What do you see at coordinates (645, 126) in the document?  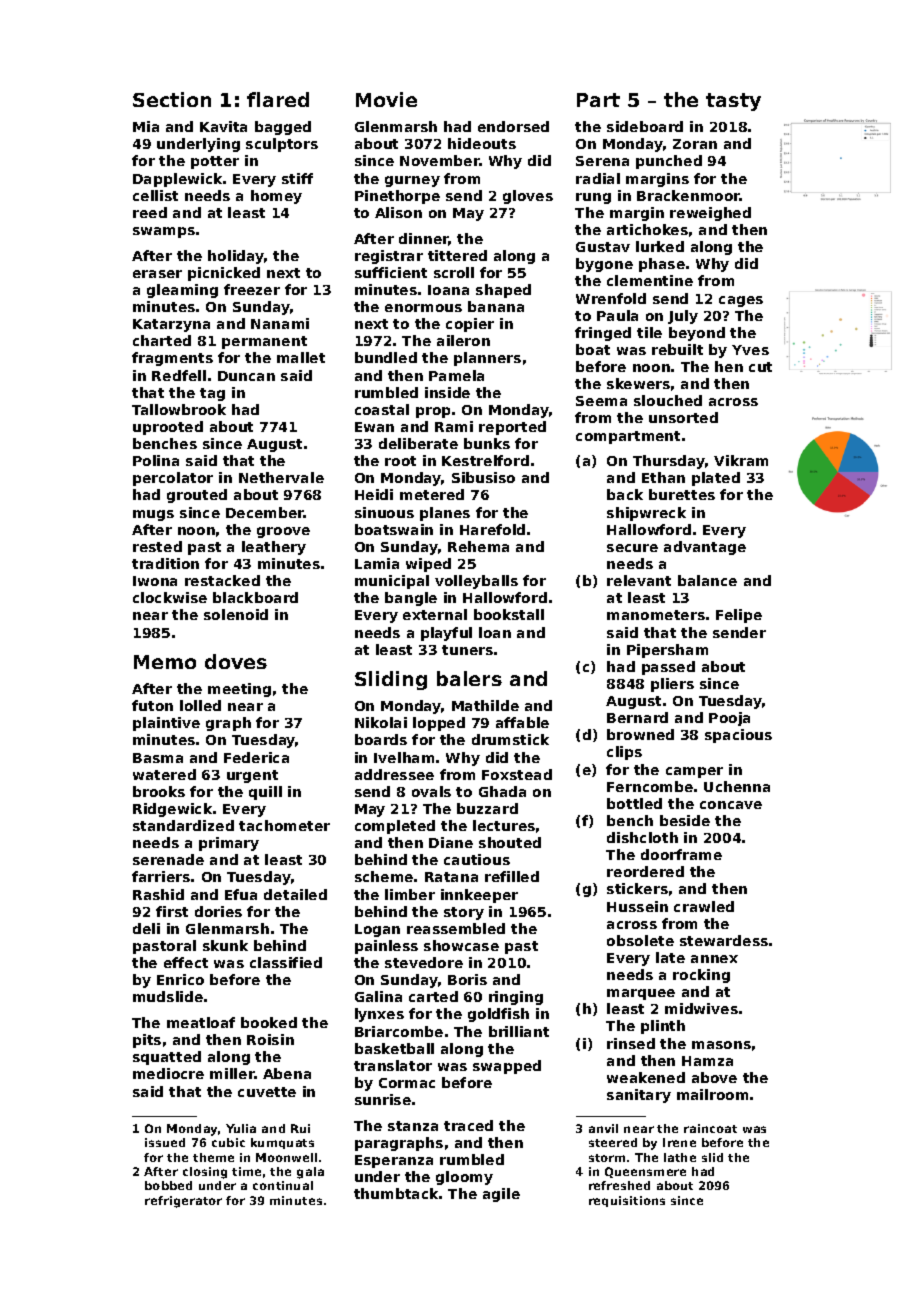 I see `sideboard` at bounding box center [645, 126].
